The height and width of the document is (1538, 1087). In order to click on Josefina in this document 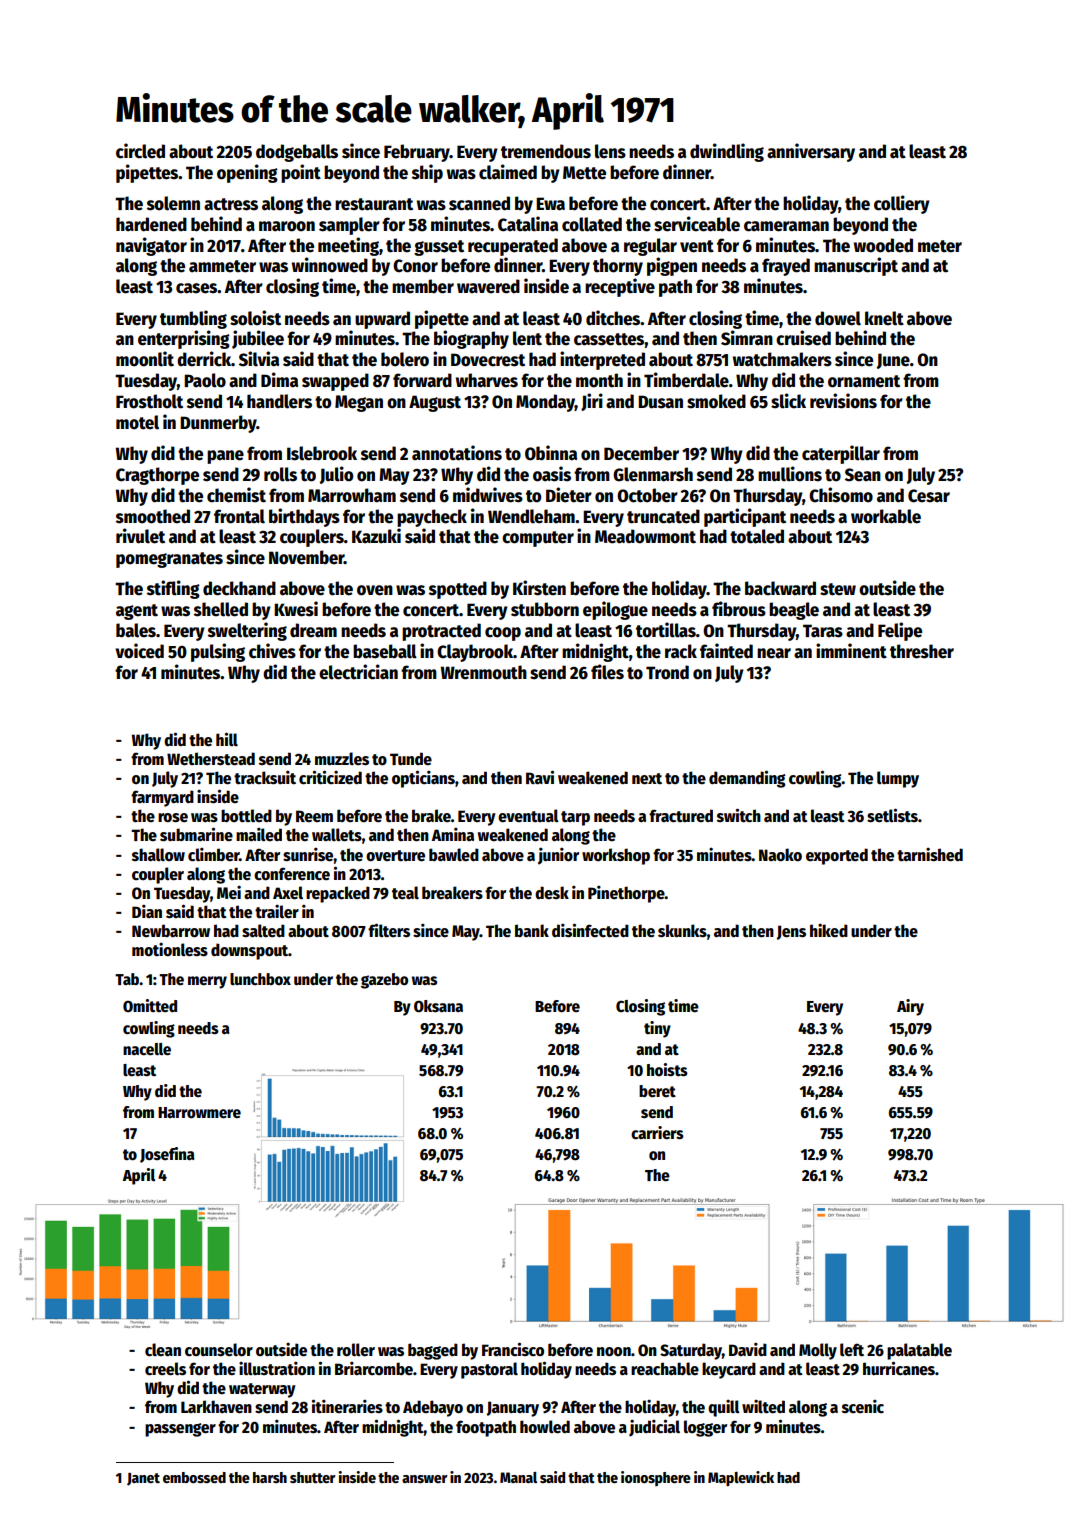, I will do `click(167, 1155)`.
